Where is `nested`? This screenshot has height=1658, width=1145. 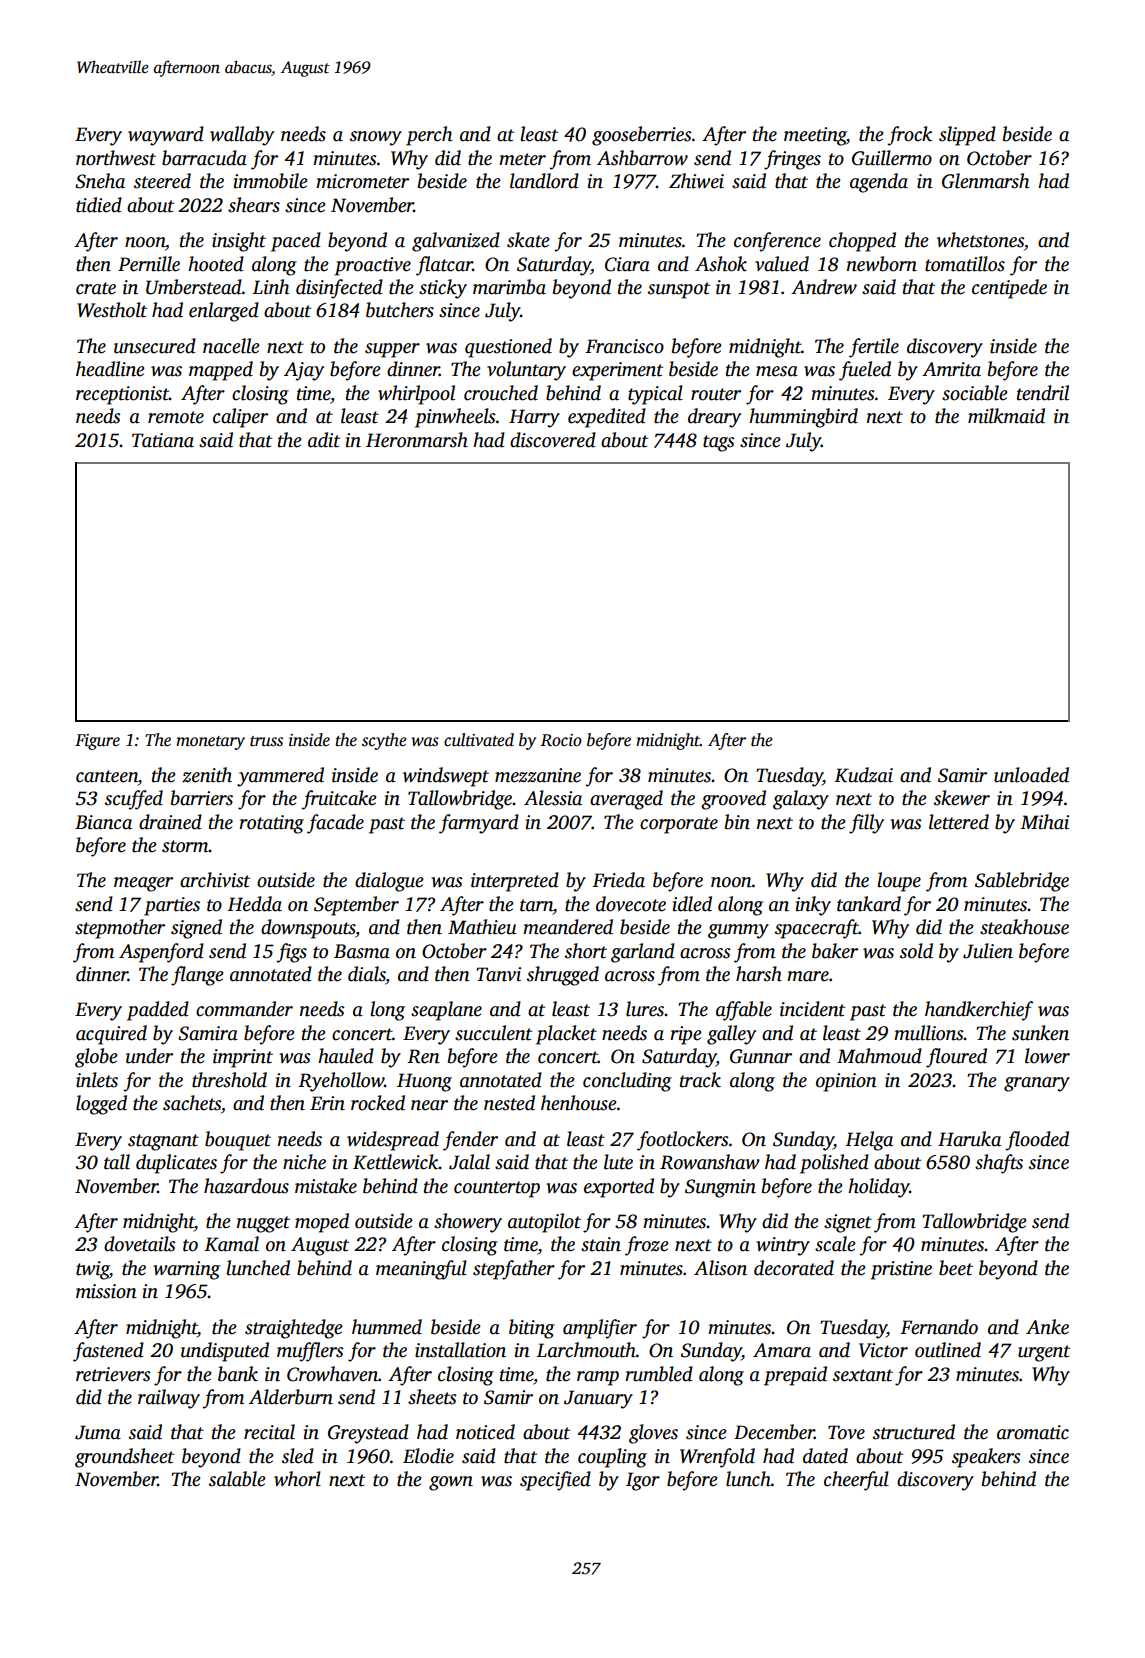 nested is located at coordinates (509, 1103).
